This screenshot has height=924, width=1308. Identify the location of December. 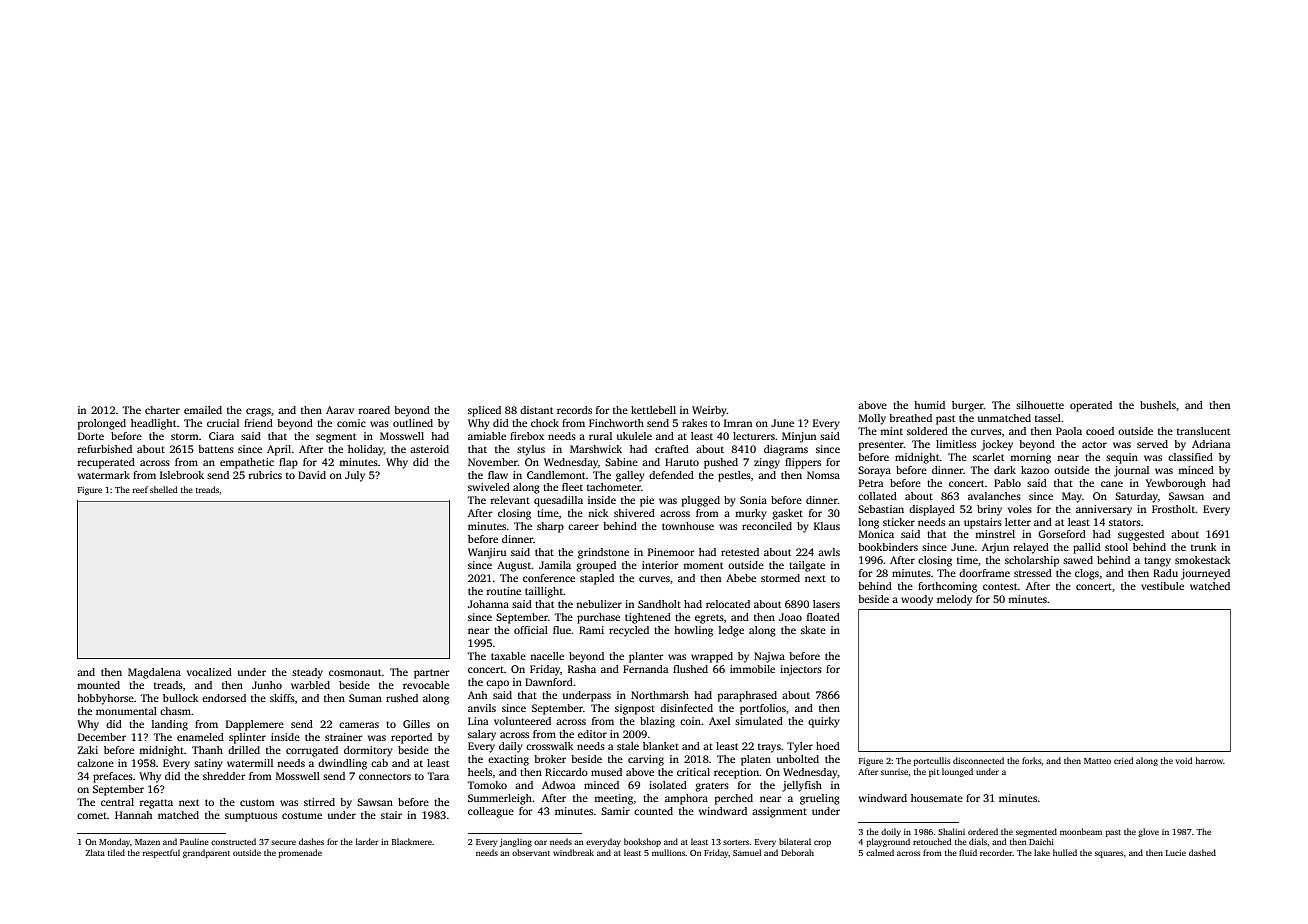
(102, 737).
